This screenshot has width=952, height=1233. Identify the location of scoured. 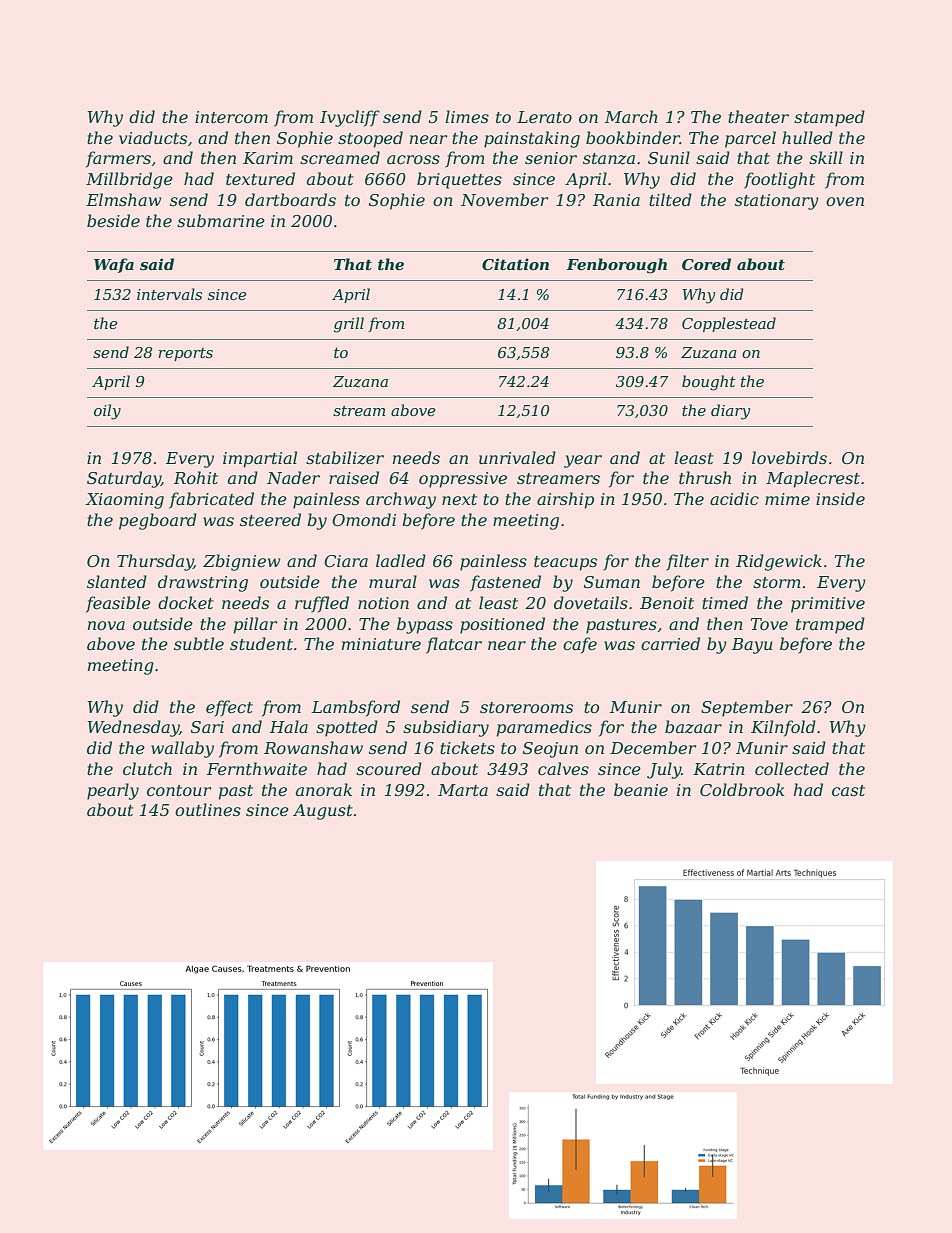
(389, 768).
